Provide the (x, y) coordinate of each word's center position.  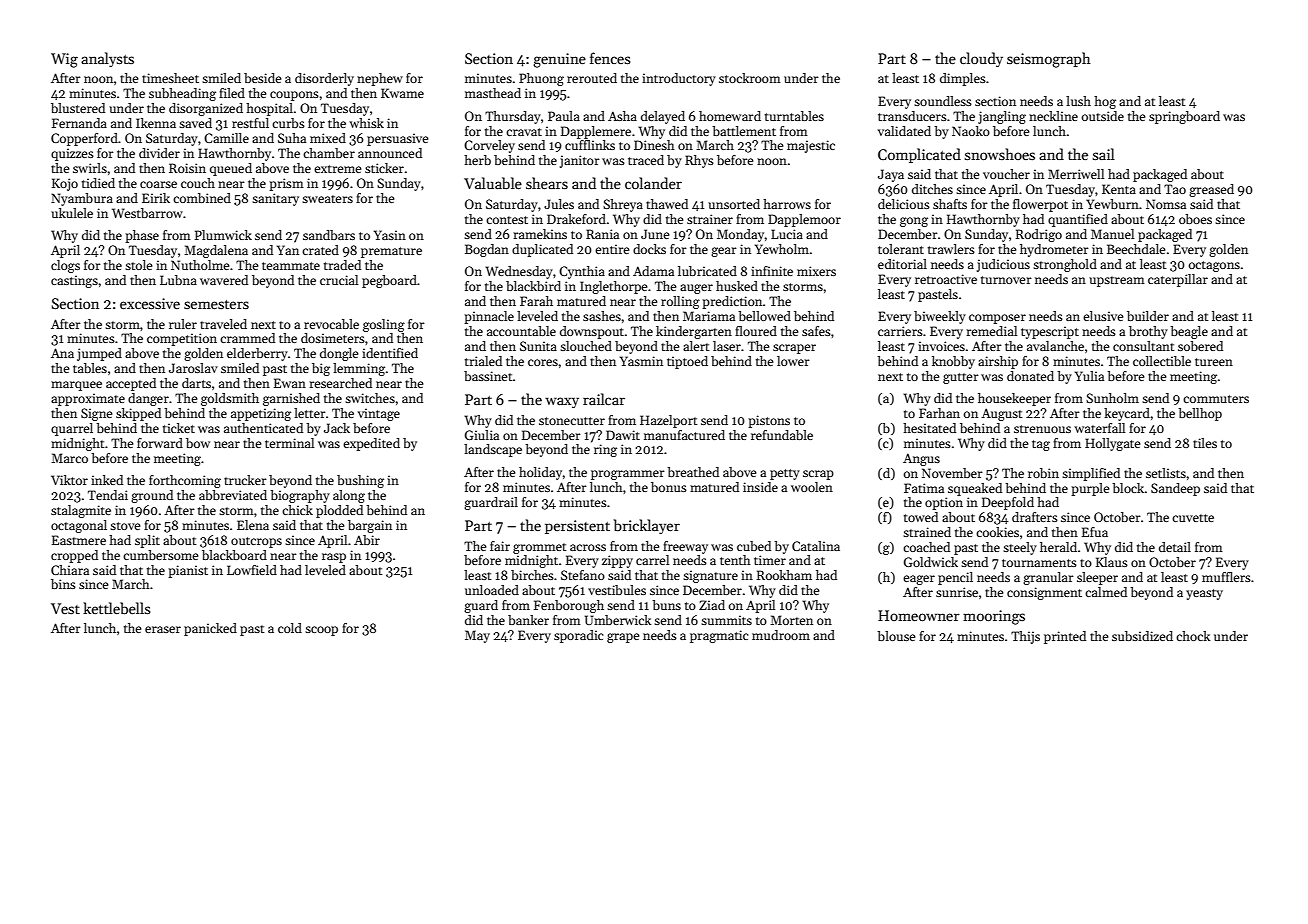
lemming (359, 369)
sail (1104, 154)
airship (998, 362)
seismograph (1049, 60)
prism (286, 184)
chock (1193, 636)
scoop (321, 631)
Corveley (489, 146)
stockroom (750, 78)
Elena (253, 525)
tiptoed (687, 362)
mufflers (1226, 577)
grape (623, 638)
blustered (78, 108)
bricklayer (647, 526)
